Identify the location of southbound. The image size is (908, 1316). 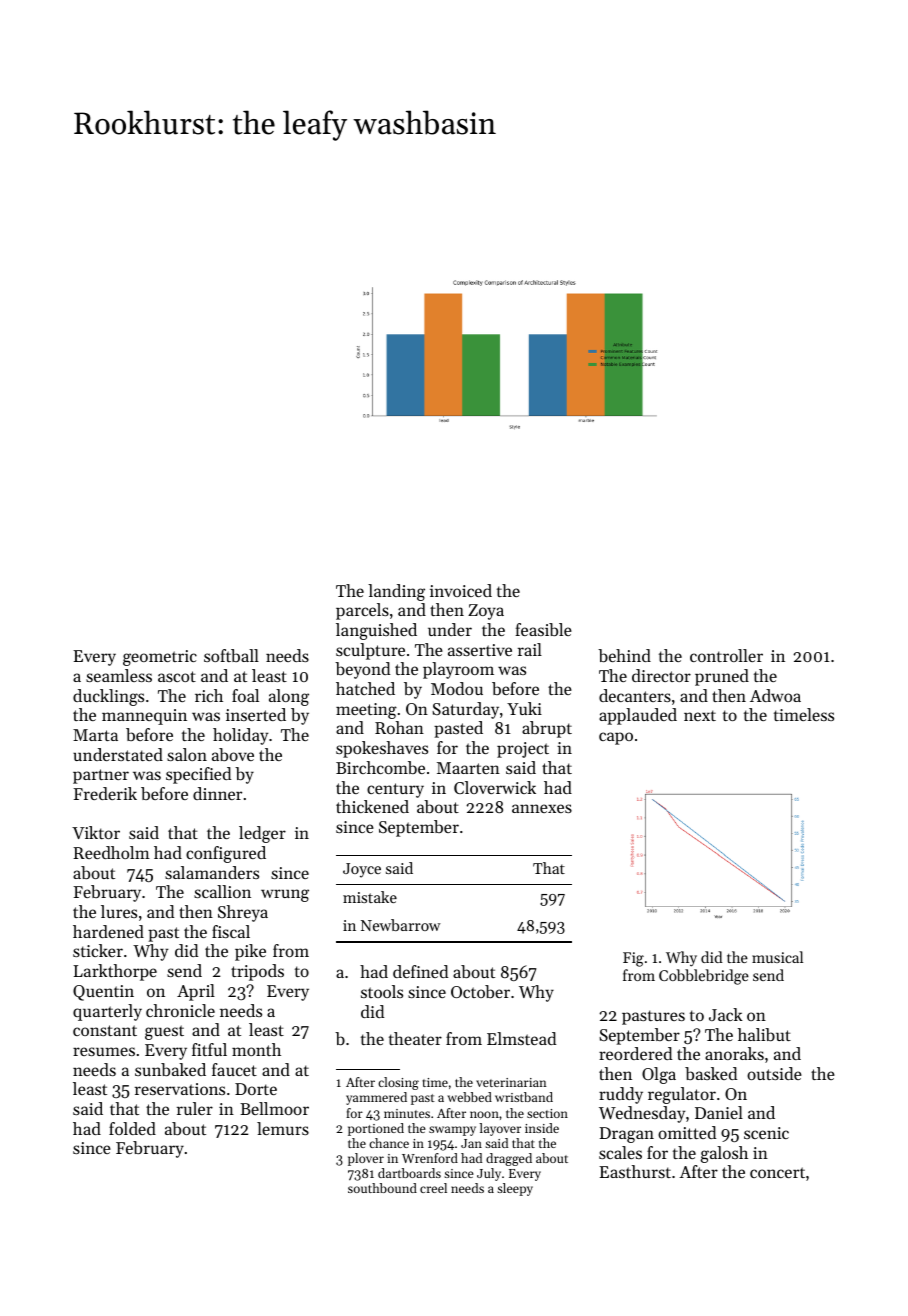
(382, 1188).
